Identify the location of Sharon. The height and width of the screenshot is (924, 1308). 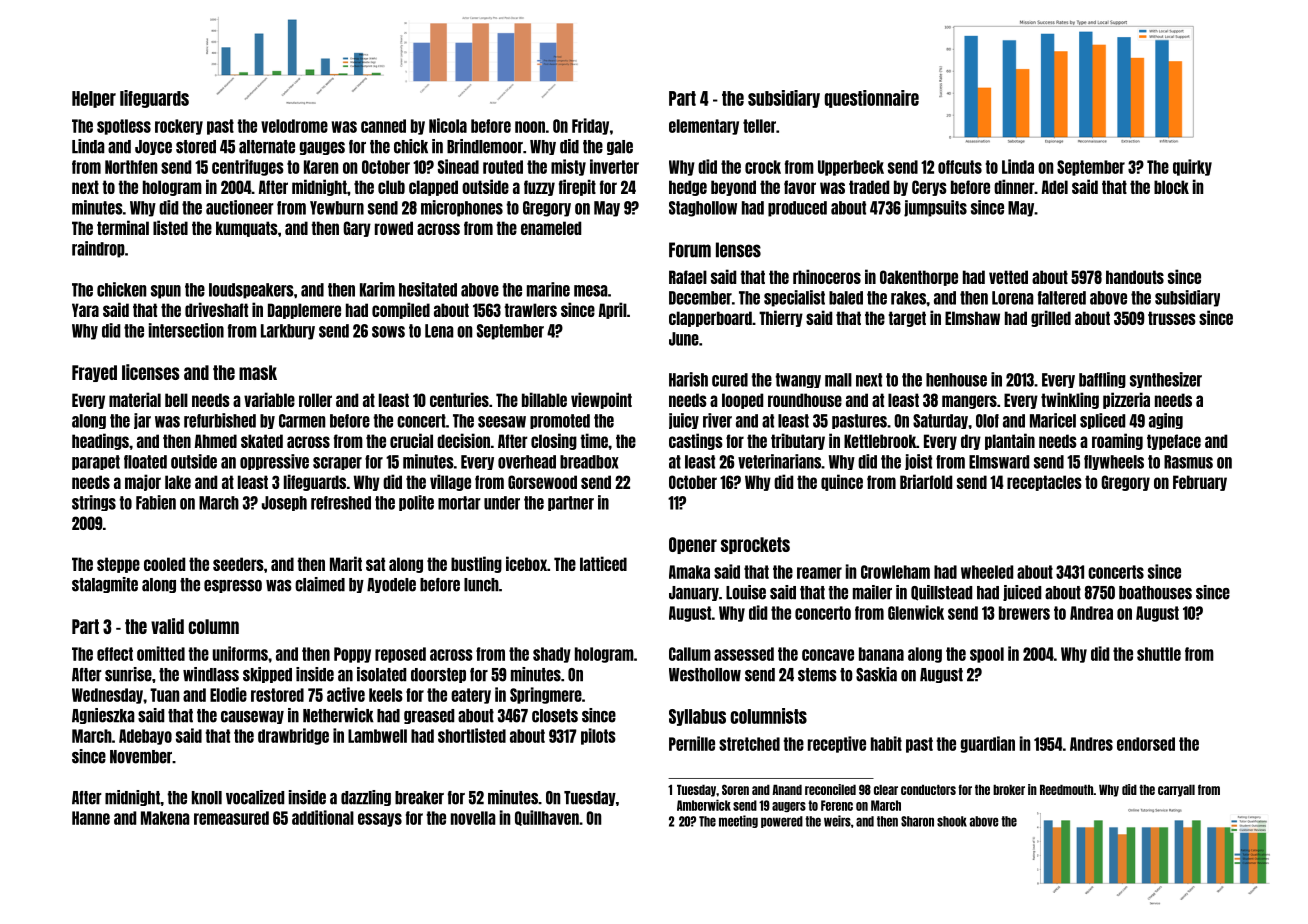
(917, 821).
